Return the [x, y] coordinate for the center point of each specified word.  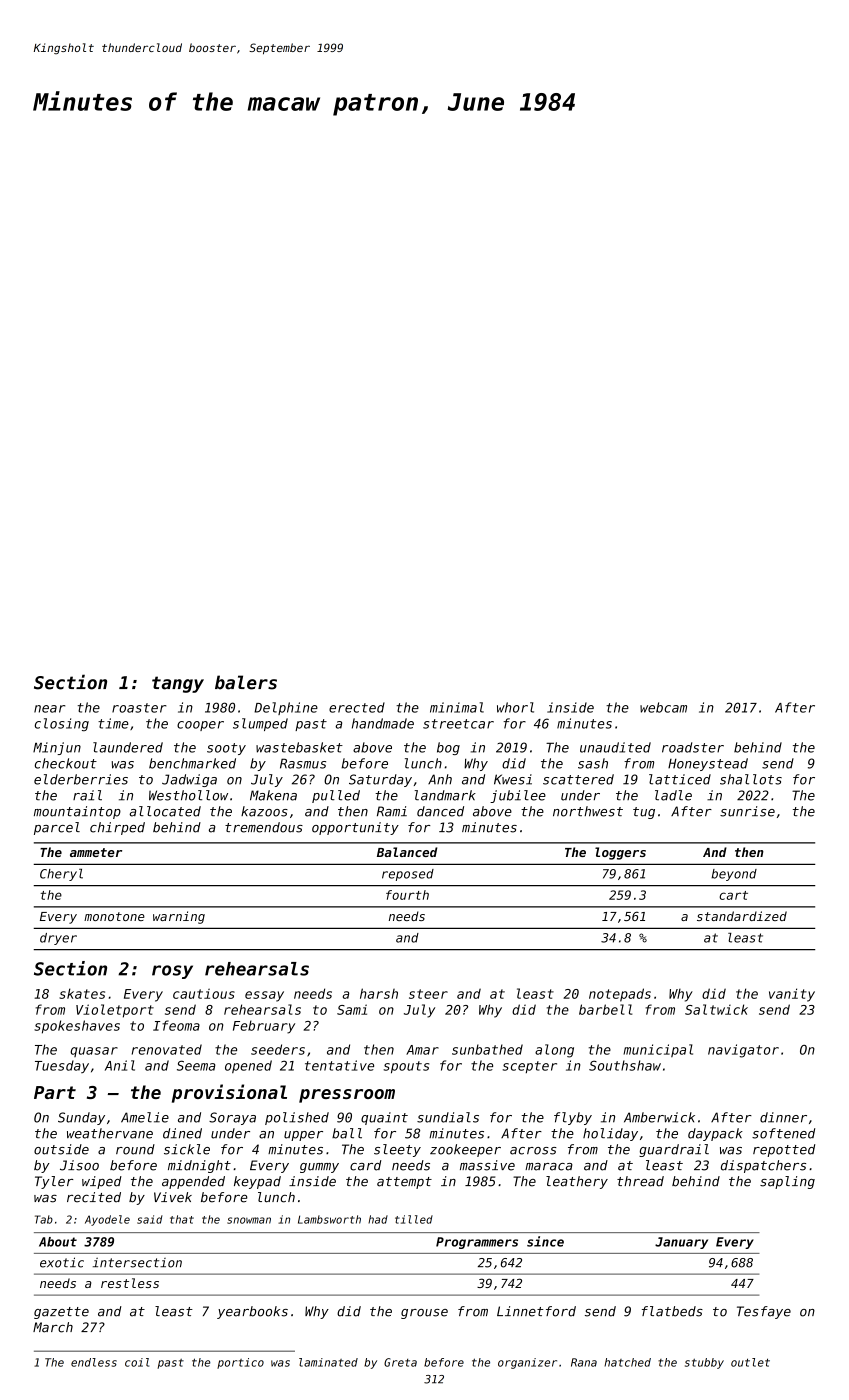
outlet [750, 1362]
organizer [527, 1363]
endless [94, 1362]
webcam [663, 707]
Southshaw [625, 1065]
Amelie [145, 1117]
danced [440, 811]
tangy [178, 684]
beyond [734, 875]
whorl [515, 707]
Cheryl [61, 875]
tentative [339, 1065]
